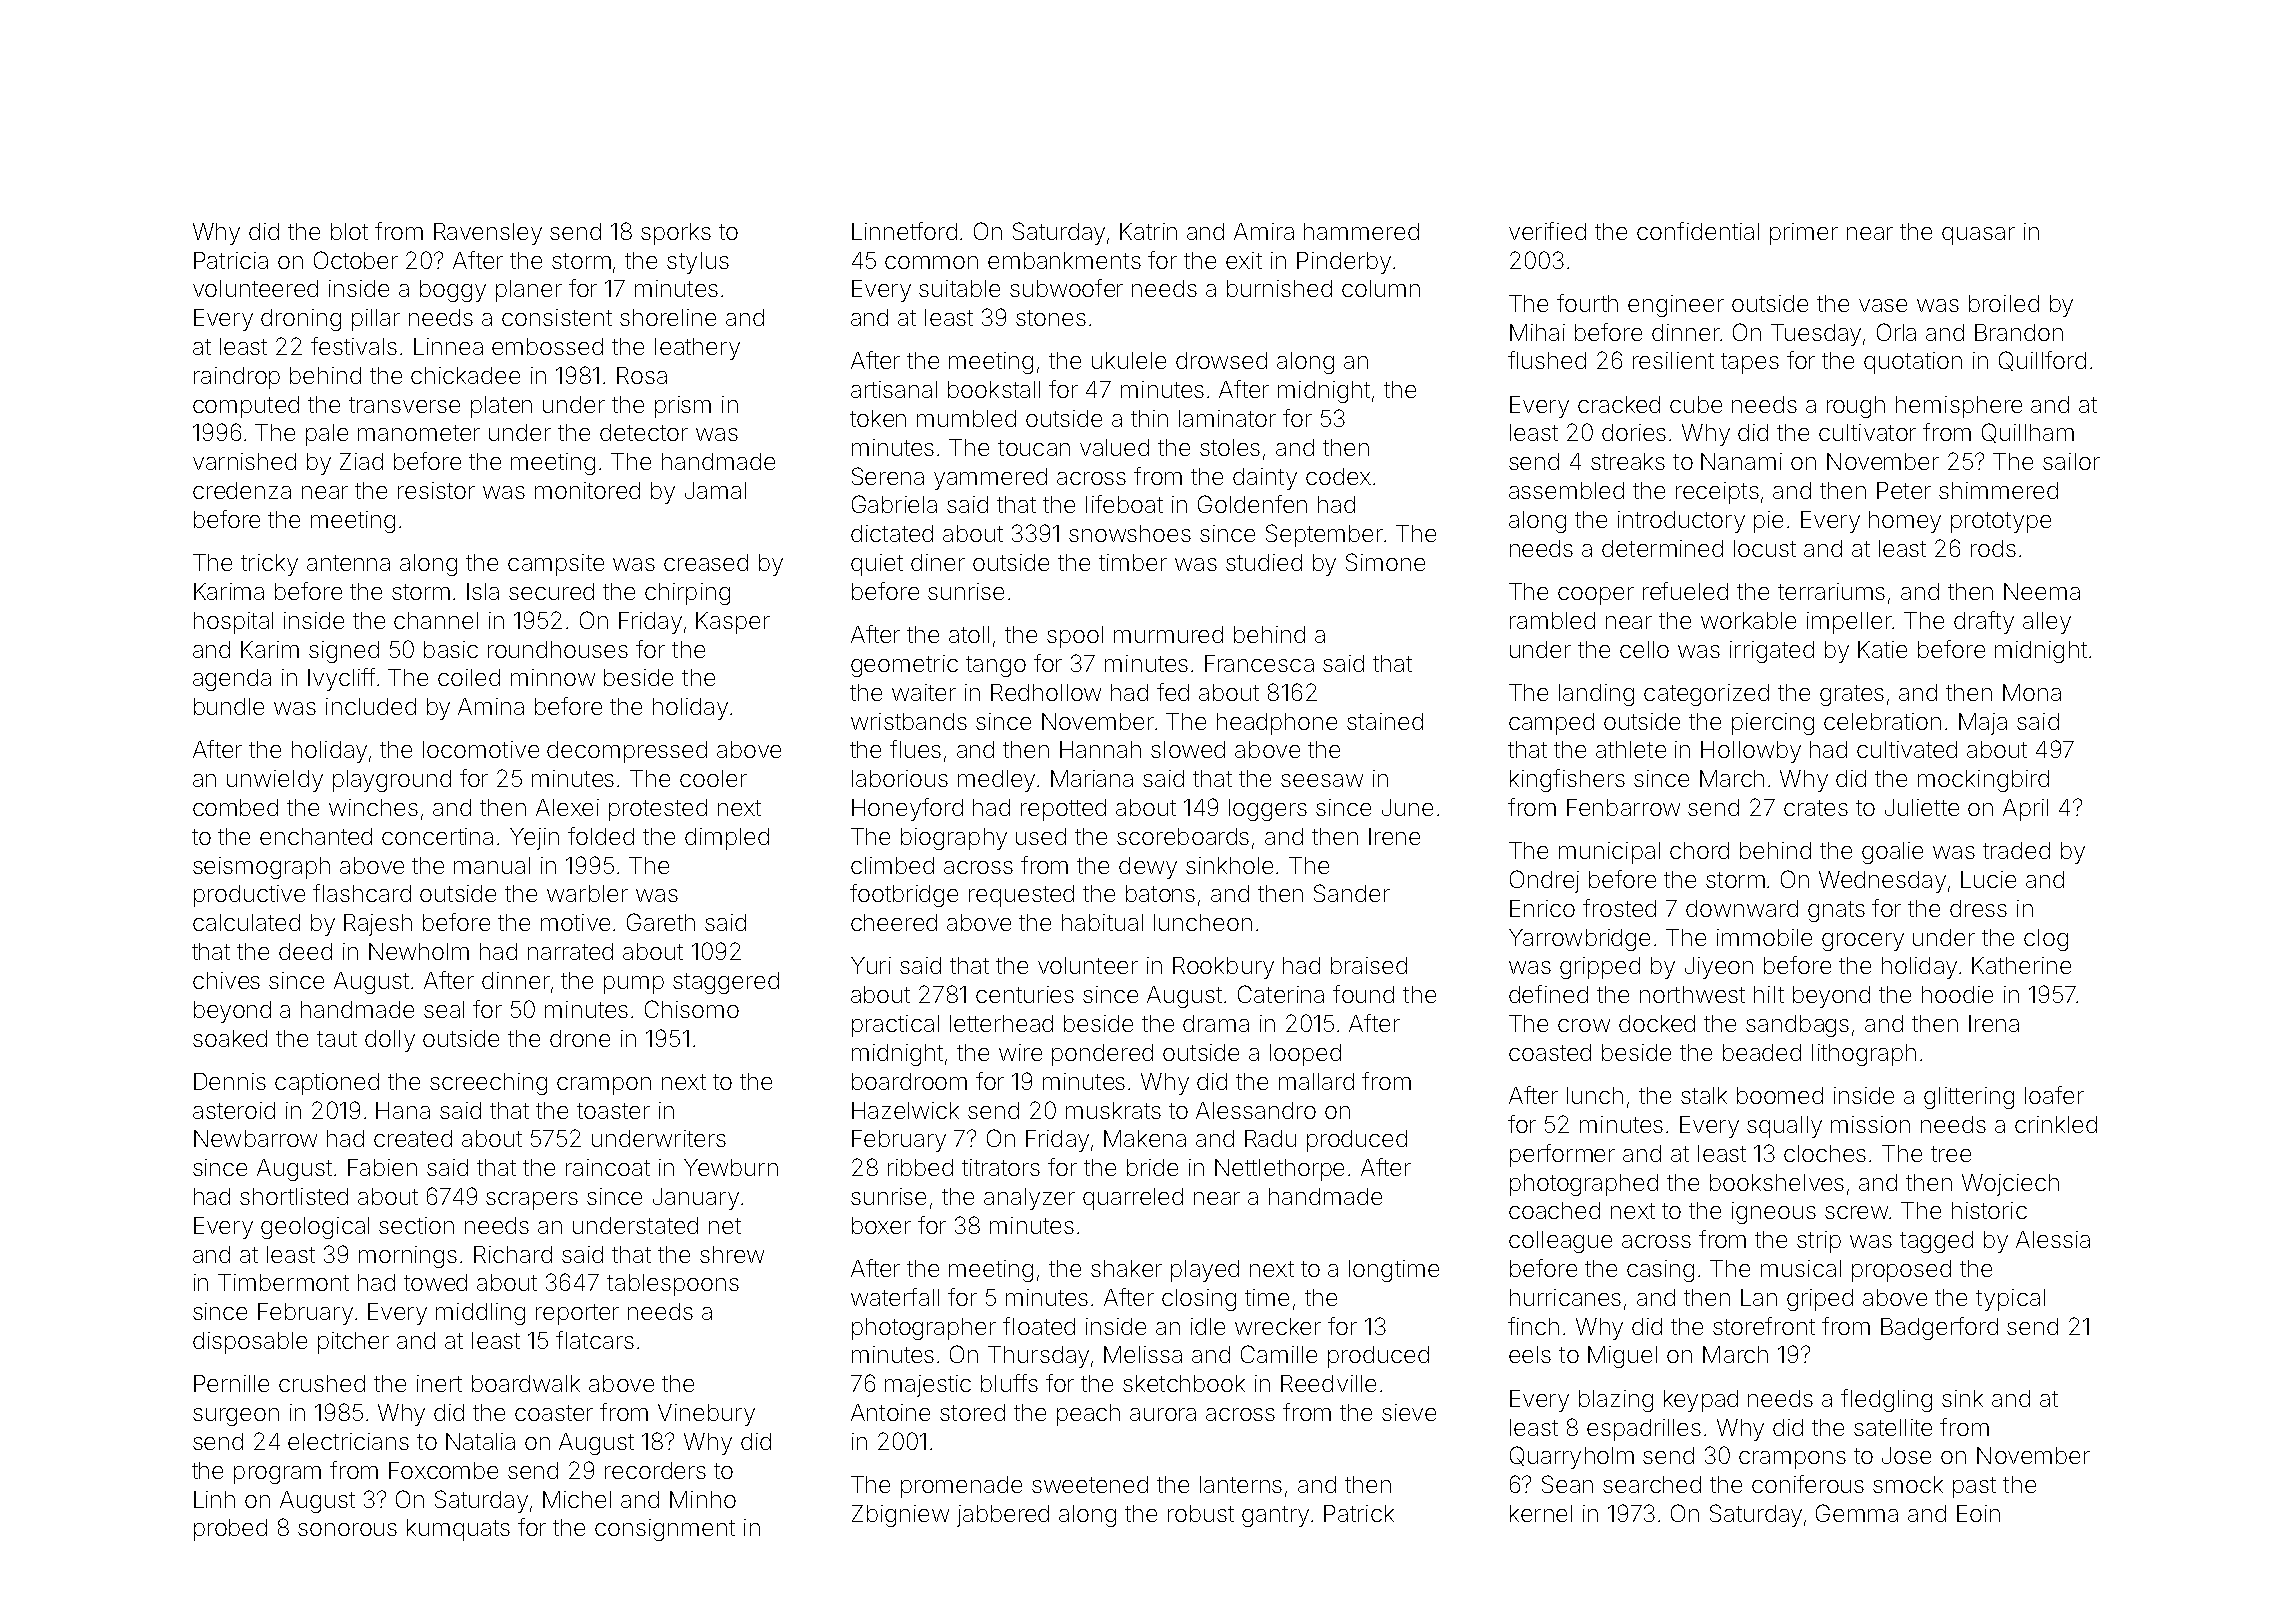 The width and height of the image is (2292, 1620). I want to click on practical, so click(895, 1026).
